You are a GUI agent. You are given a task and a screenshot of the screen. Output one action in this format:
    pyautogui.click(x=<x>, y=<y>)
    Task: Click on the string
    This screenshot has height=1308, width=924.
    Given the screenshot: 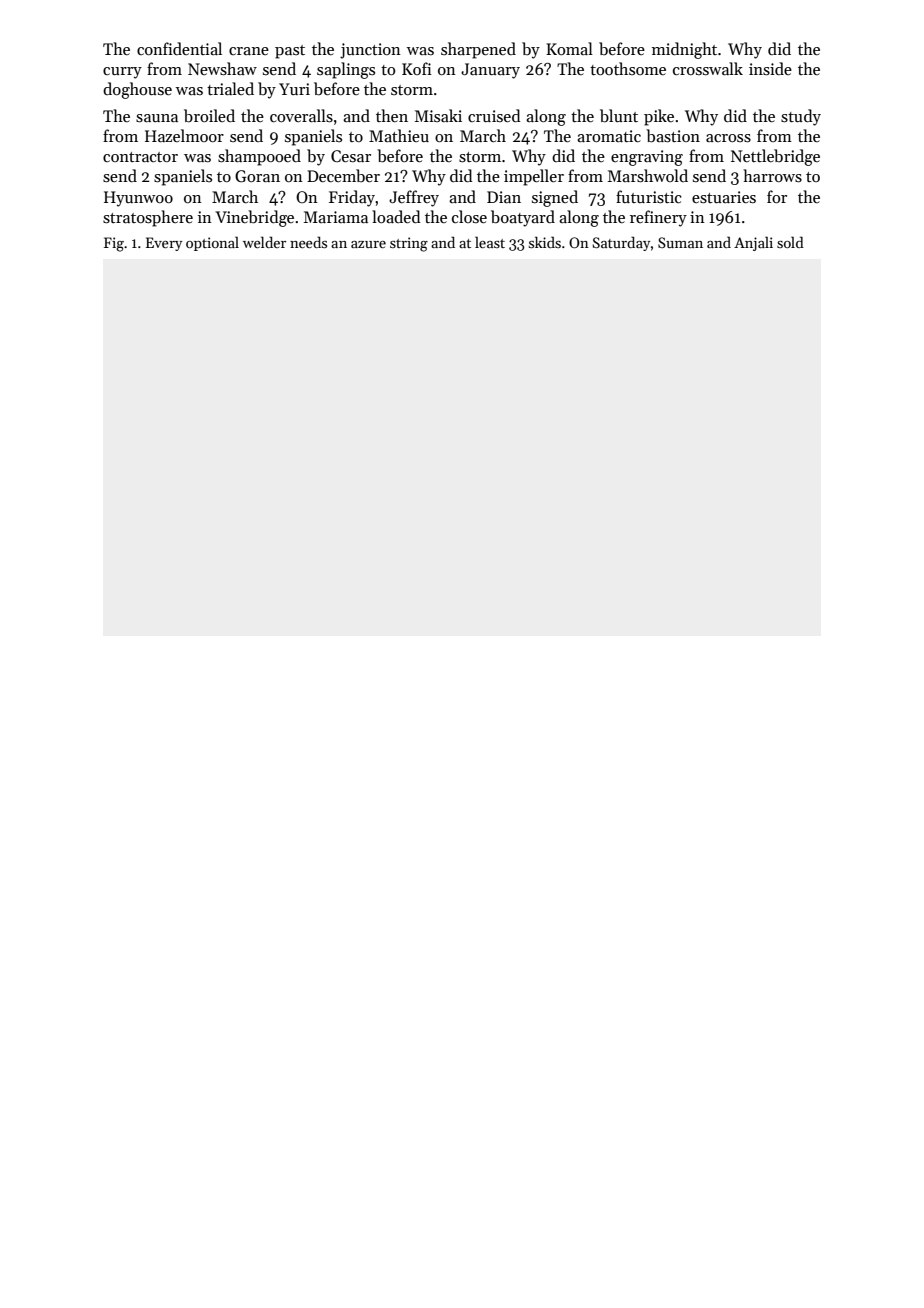 What is the action you would take?
    pyautogui.click(x=409, y=244)
